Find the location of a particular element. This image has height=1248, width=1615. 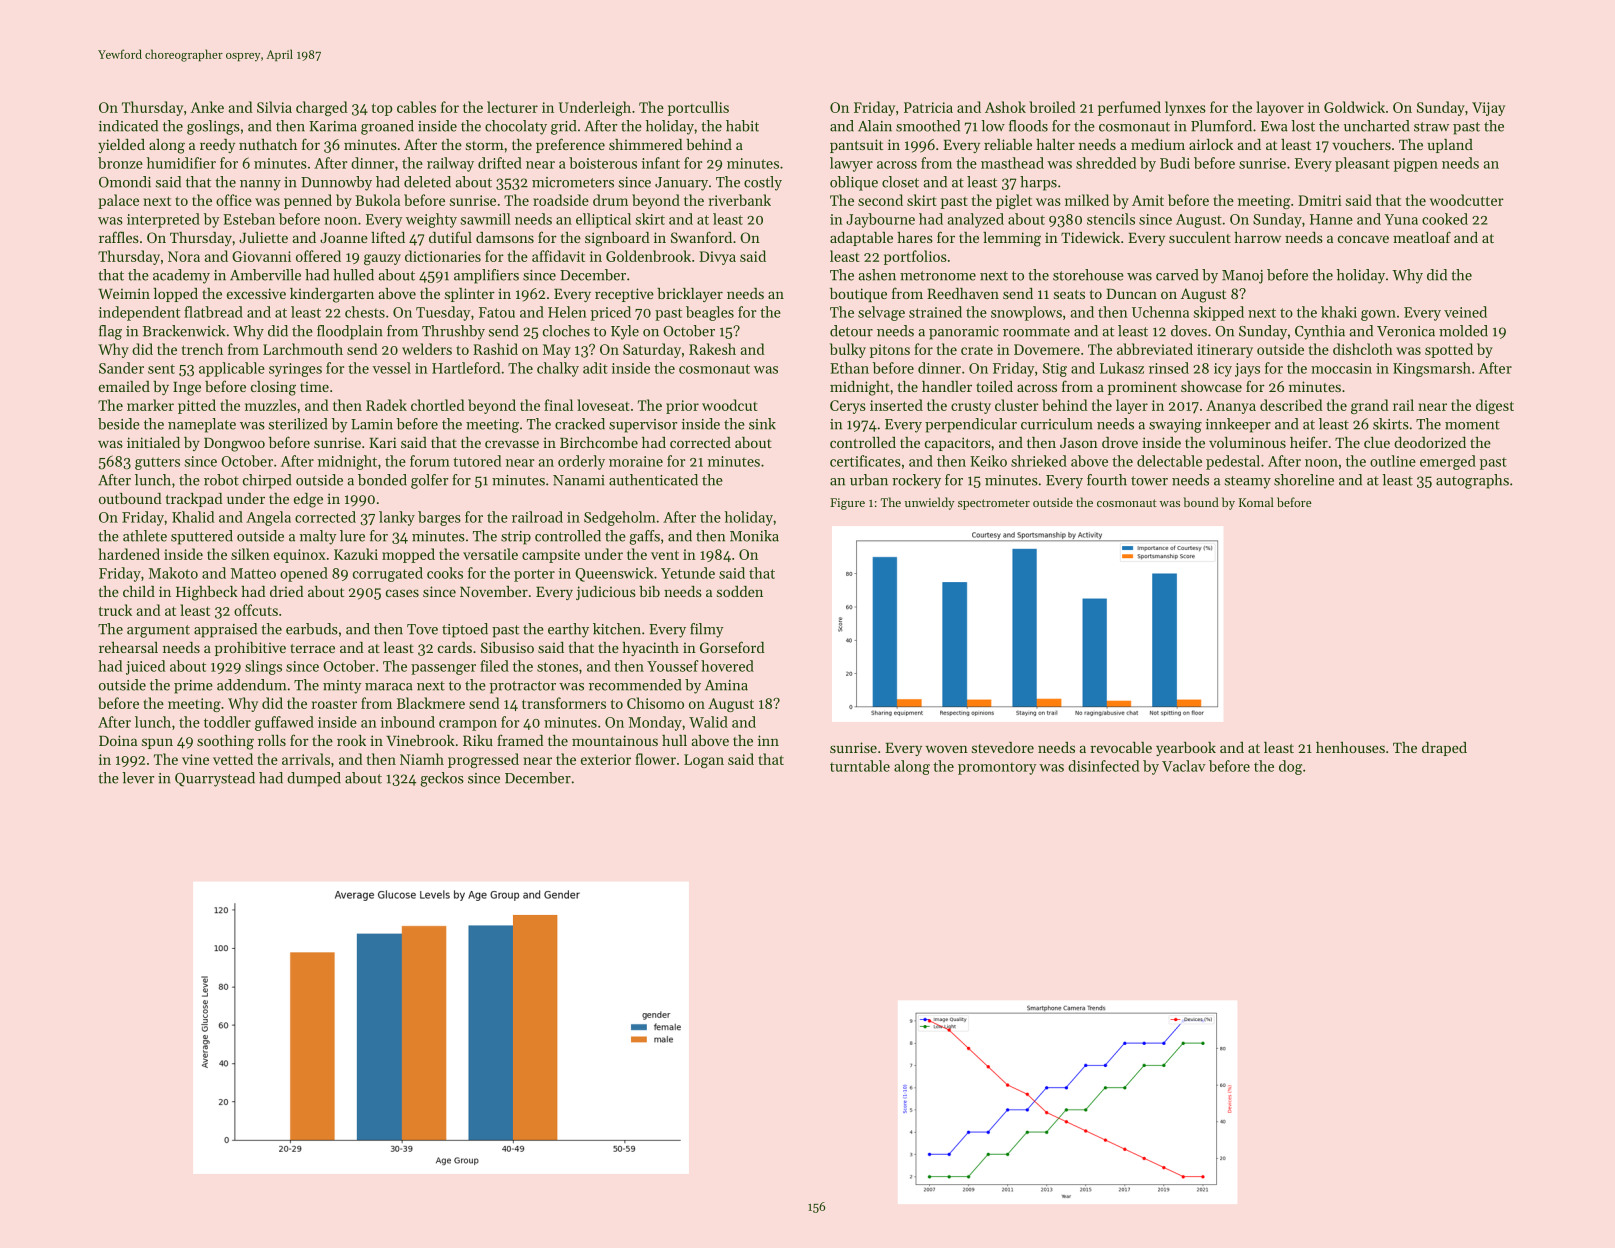

Anke is located at coordinates (207, 107).
